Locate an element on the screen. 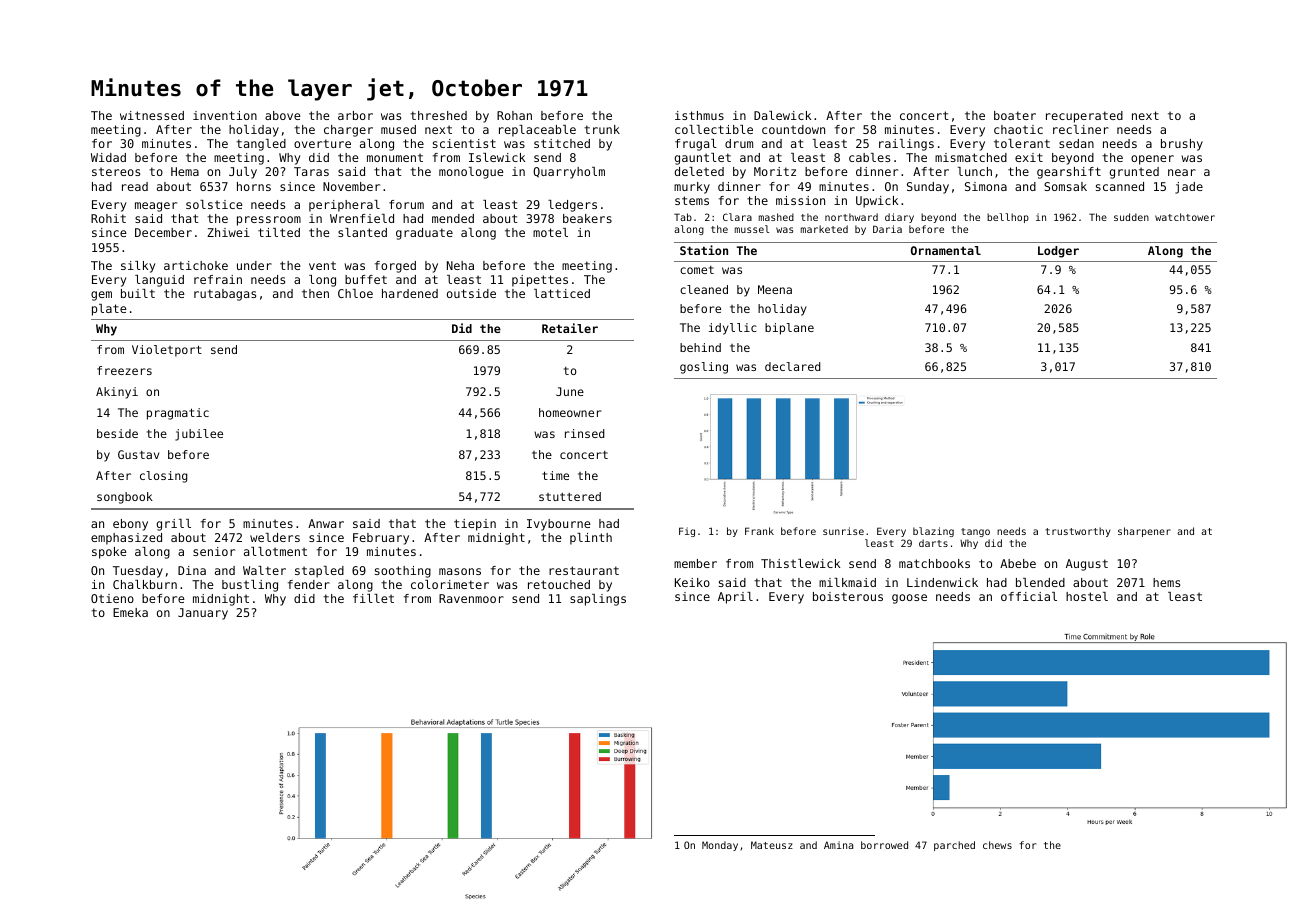 The image size is (1308, 924). tiepin is located at coordinates (475, 525).
